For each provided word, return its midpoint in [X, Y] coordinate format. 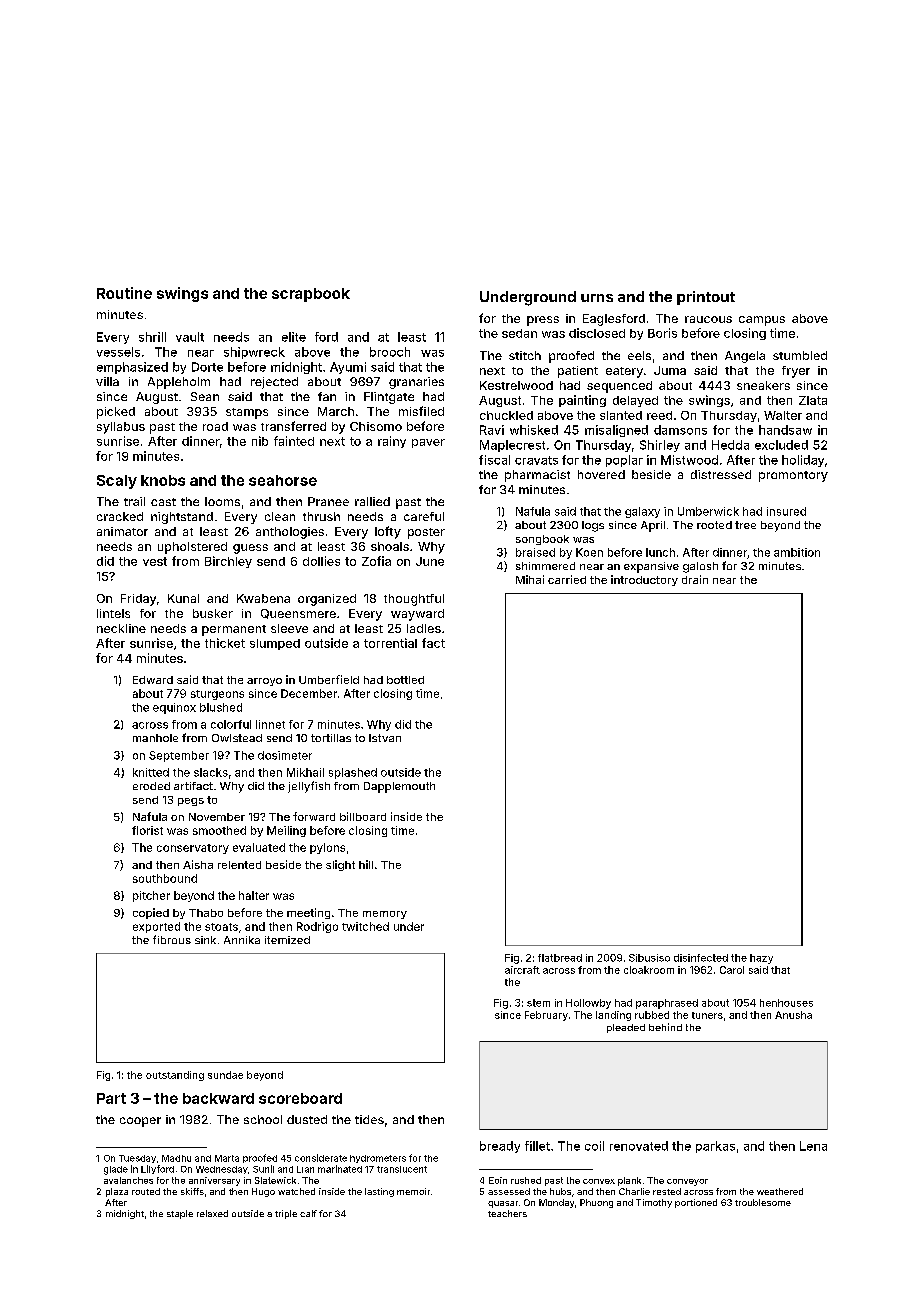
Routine [124, 293]
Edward [153, 680]
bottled [405, 680]
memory [385, 915]
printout [706, 298]
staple [180, 1214]
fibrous [172, 939]
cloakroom [649, 970]
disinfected [701, 958]
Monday [556, 1203]
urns [597, 298]
